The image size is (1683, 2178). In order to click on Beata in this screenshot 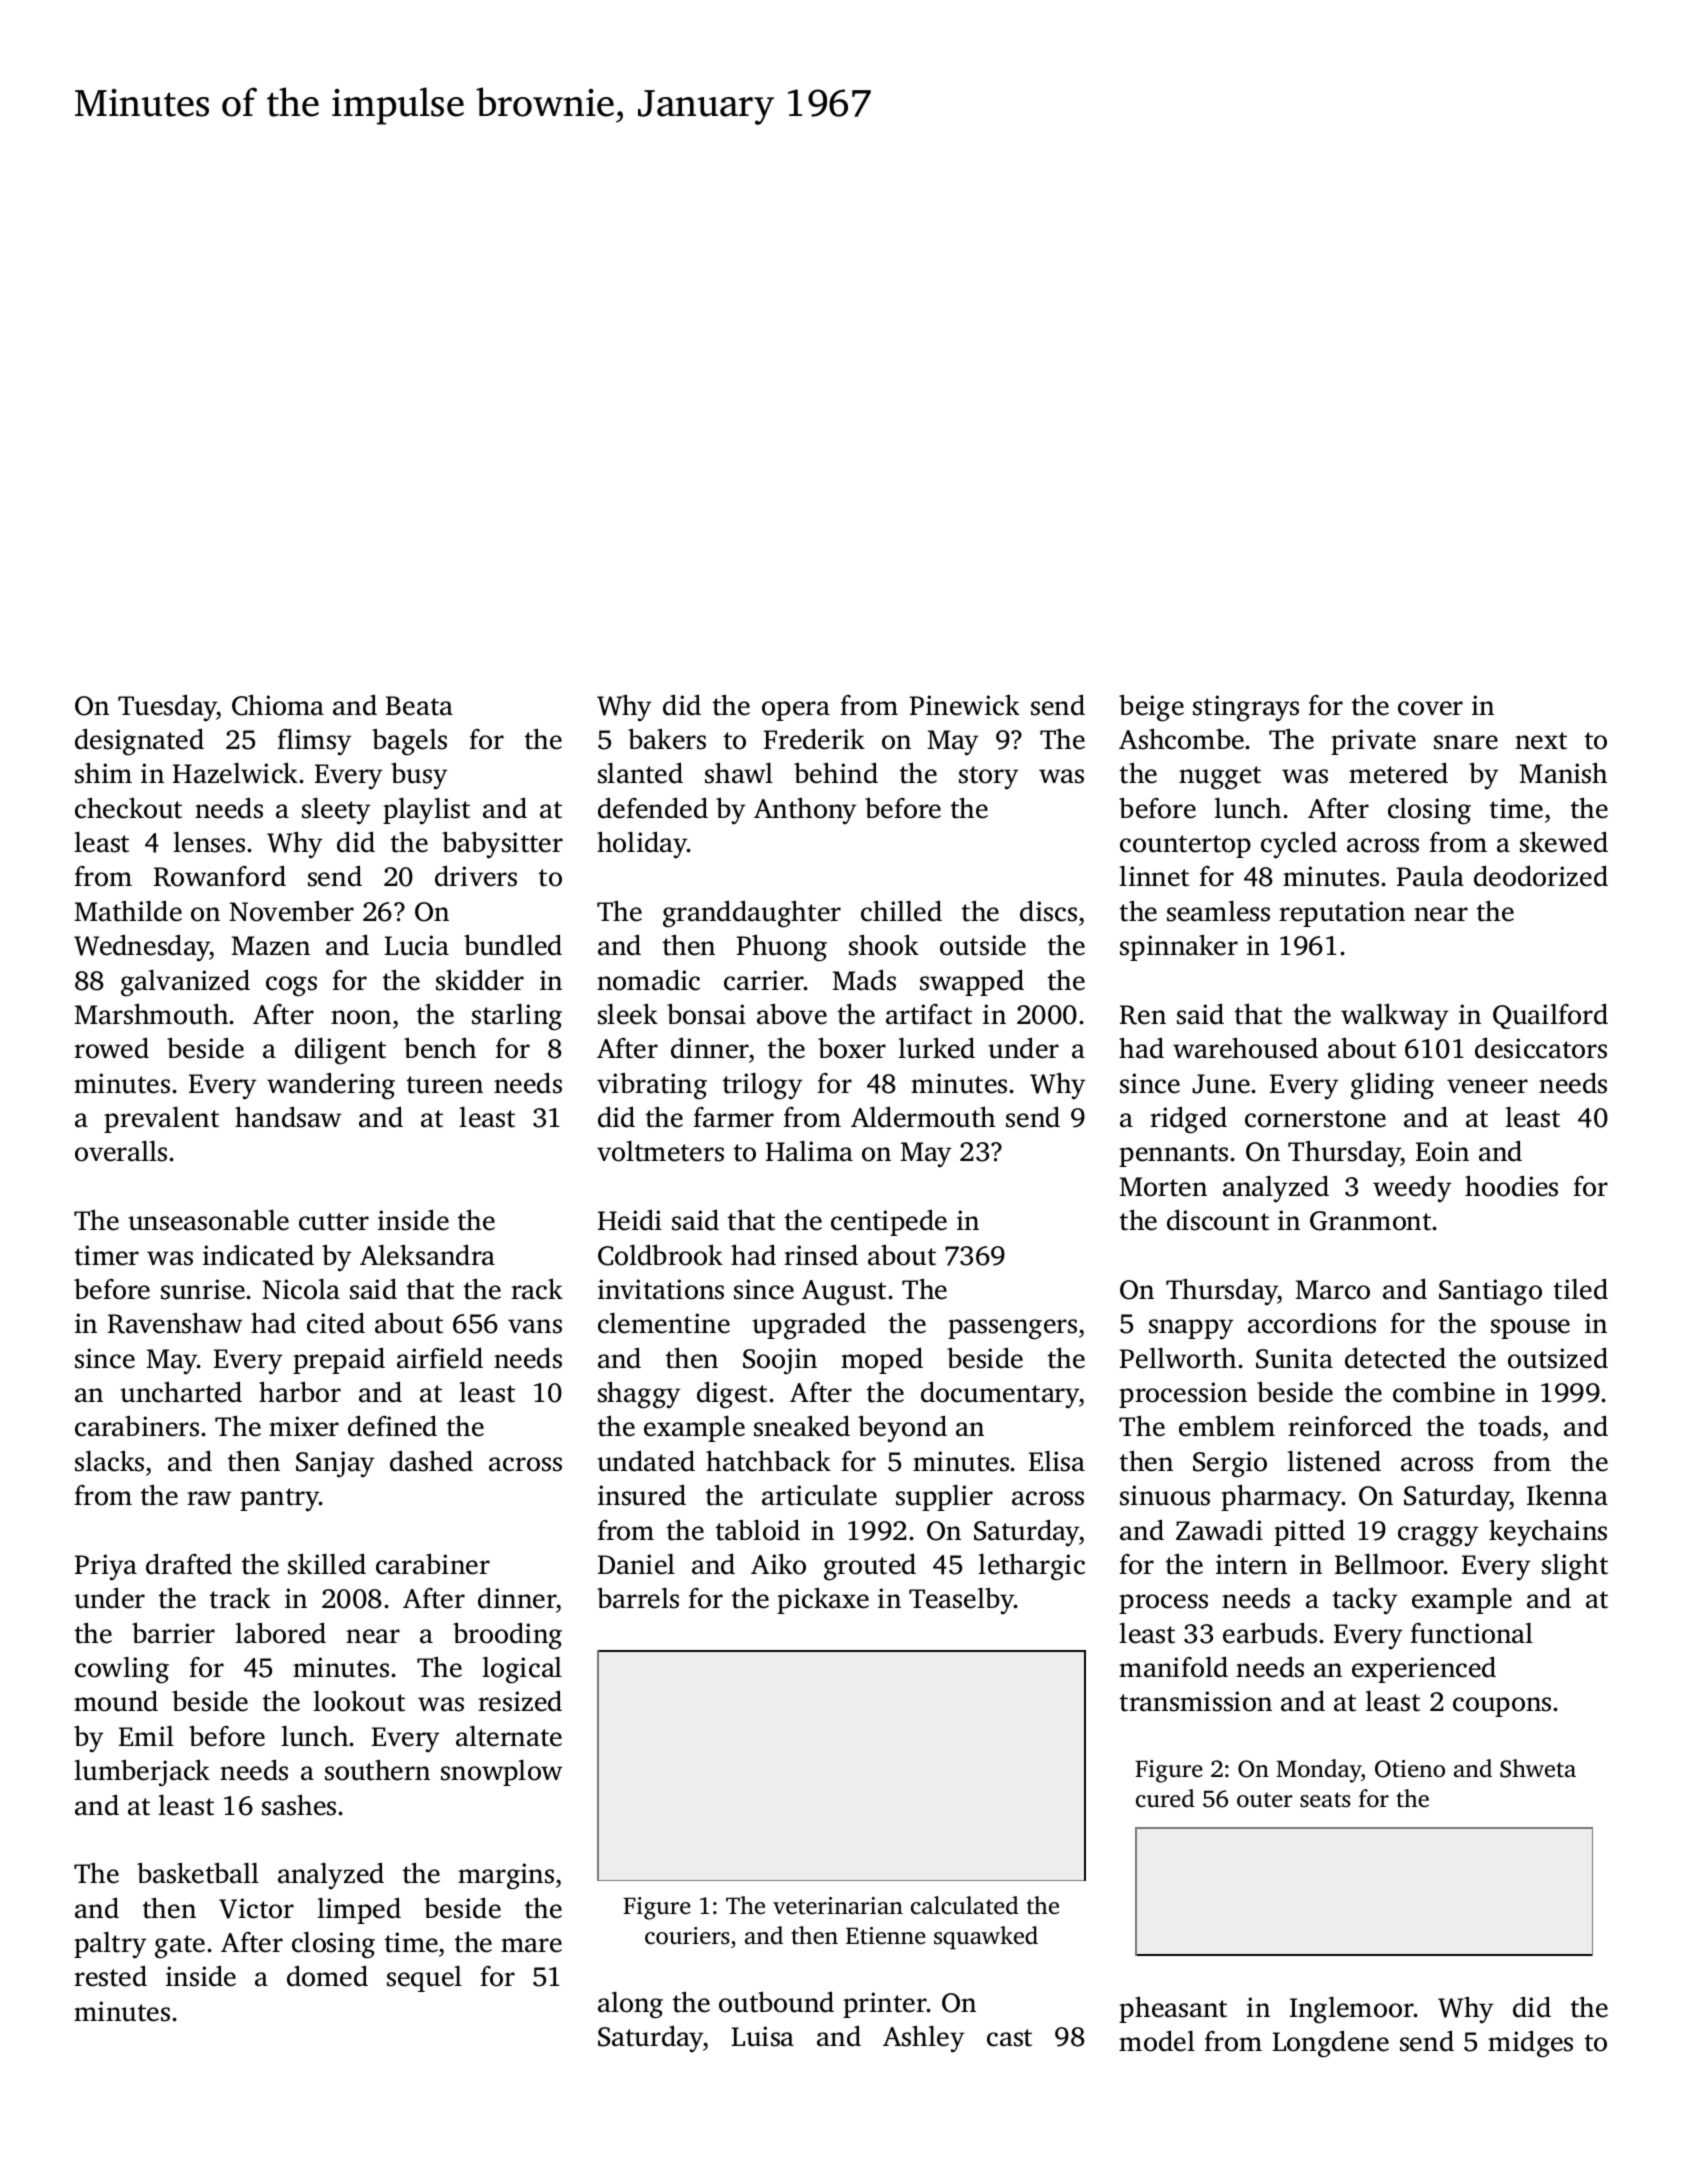, I will do `click(419, 706)`.
